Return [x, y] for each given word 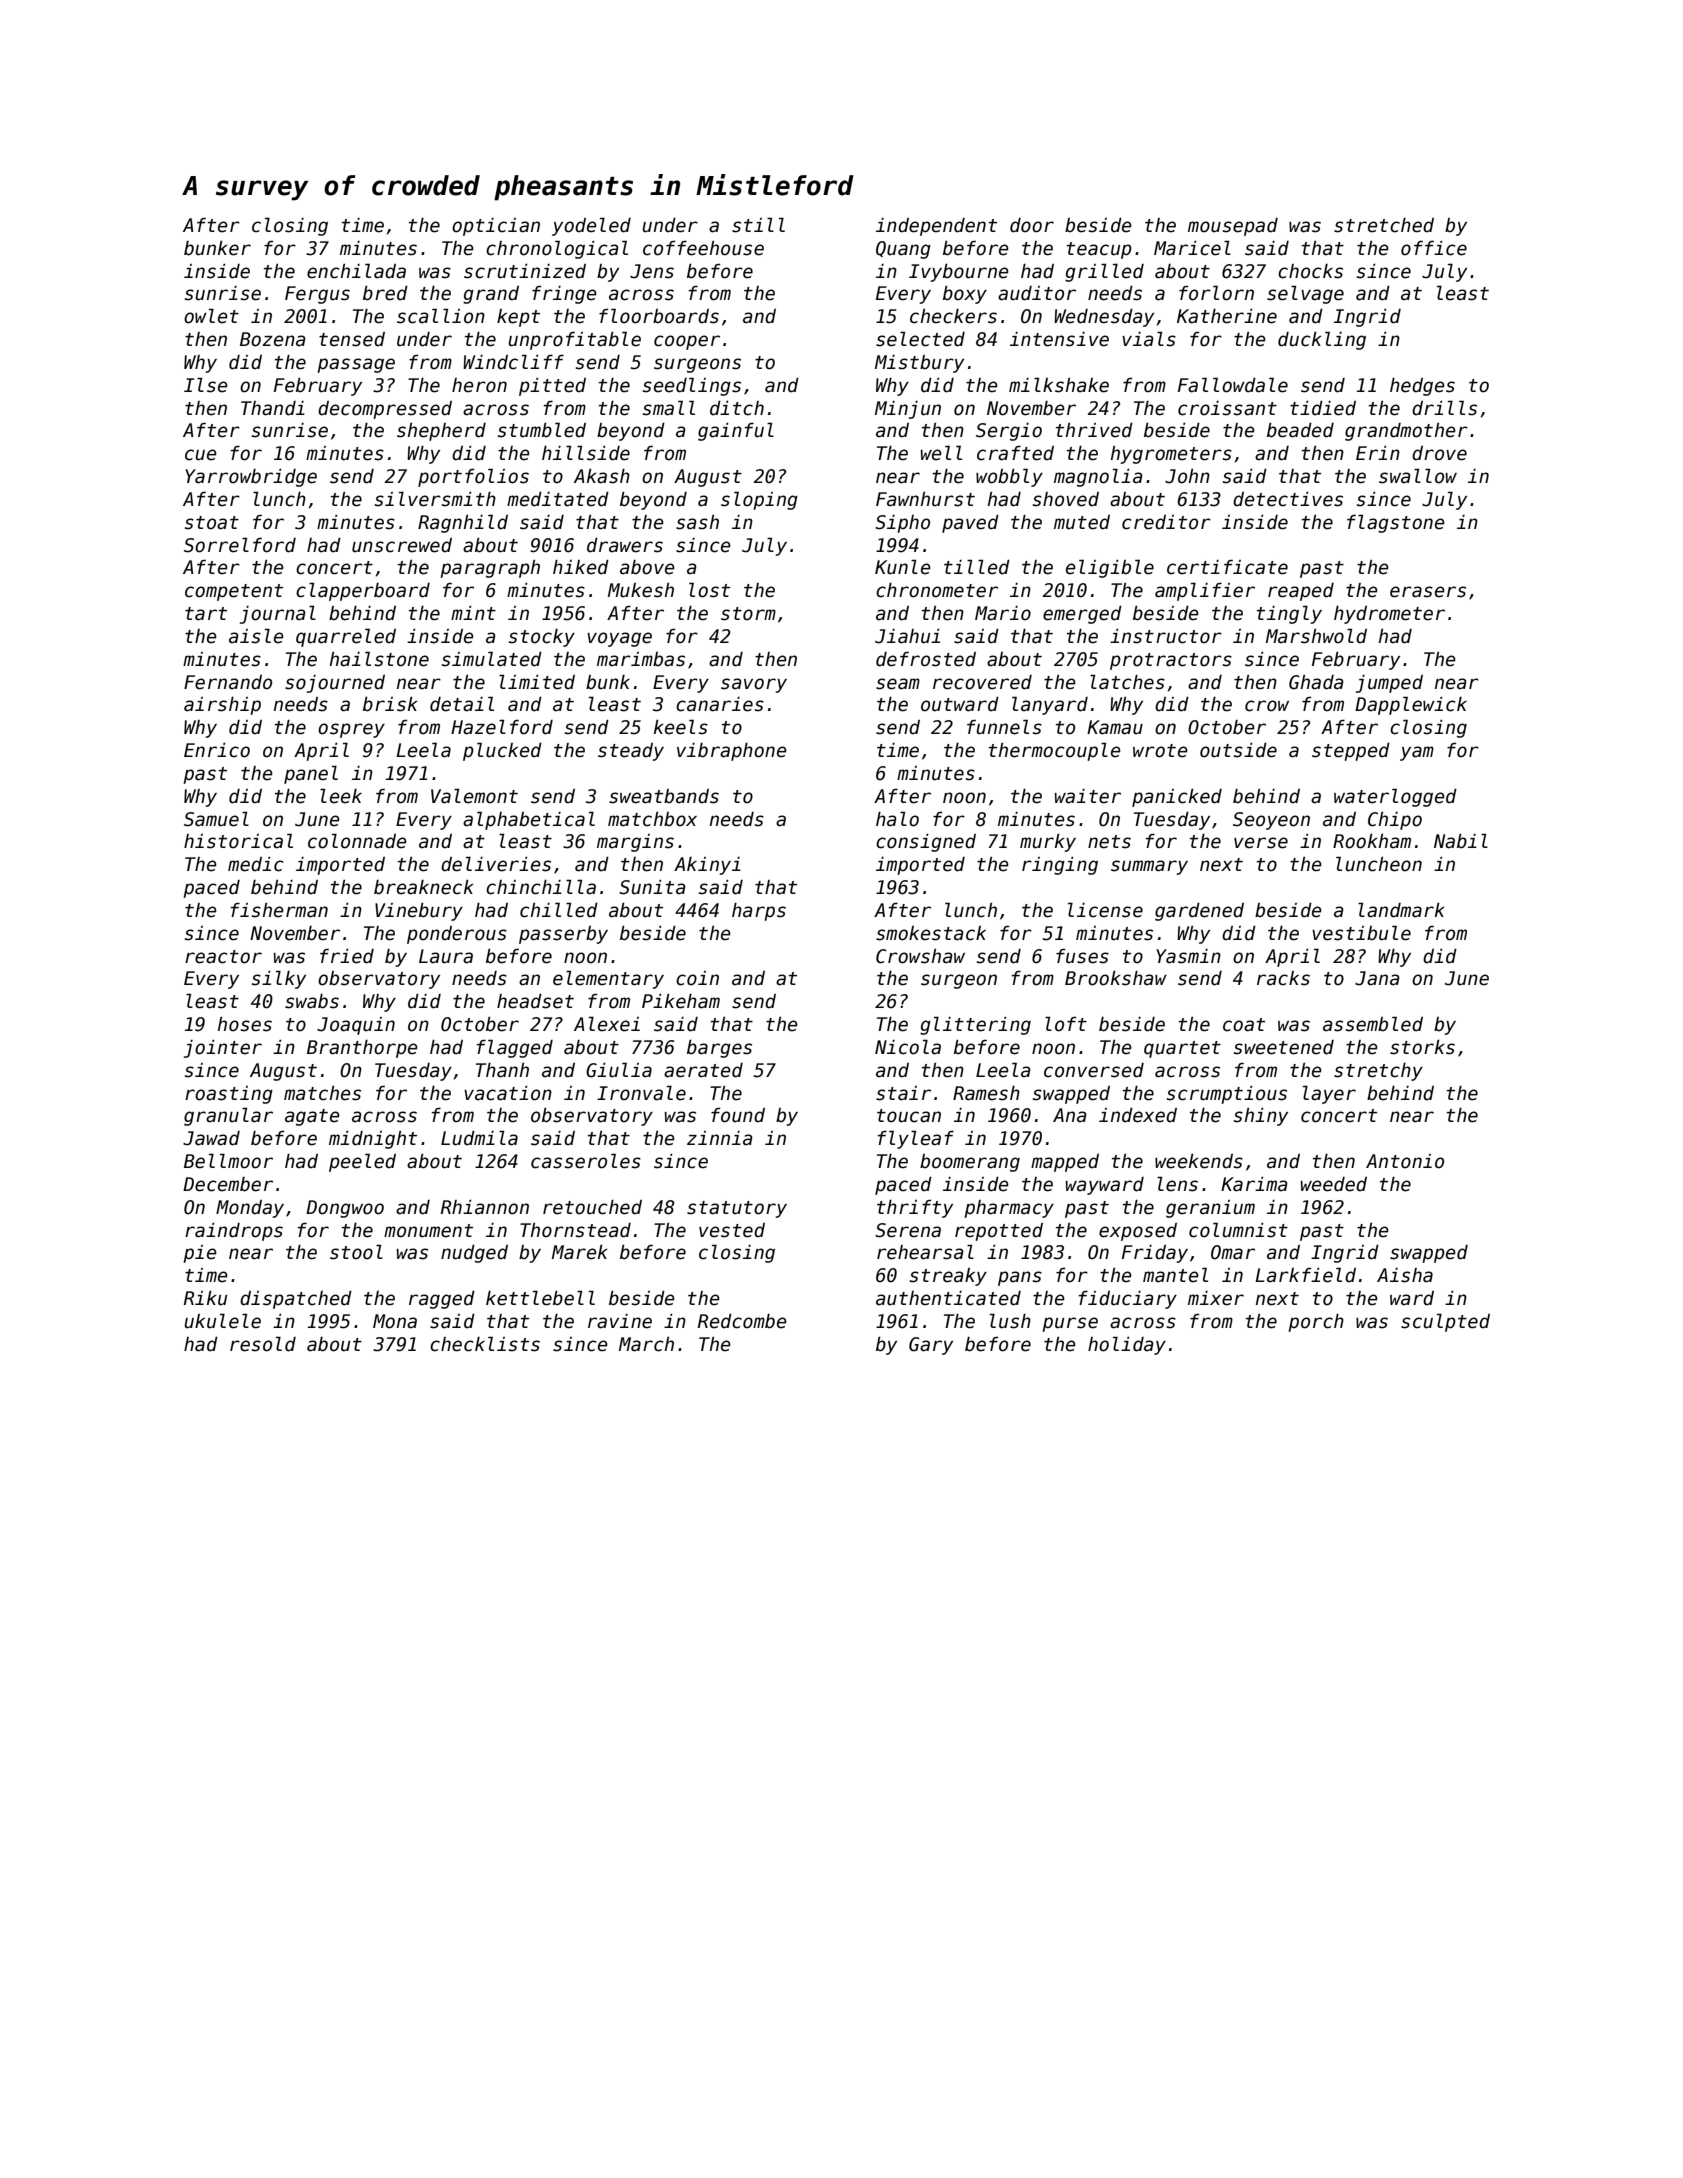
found [738, 1115]
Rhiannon [485, 1207]
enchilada [356, 271]
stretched [1384, 225]
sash [697, 522]
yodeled [591, 226]
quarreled [346, 637]
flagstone [1396, 523]
